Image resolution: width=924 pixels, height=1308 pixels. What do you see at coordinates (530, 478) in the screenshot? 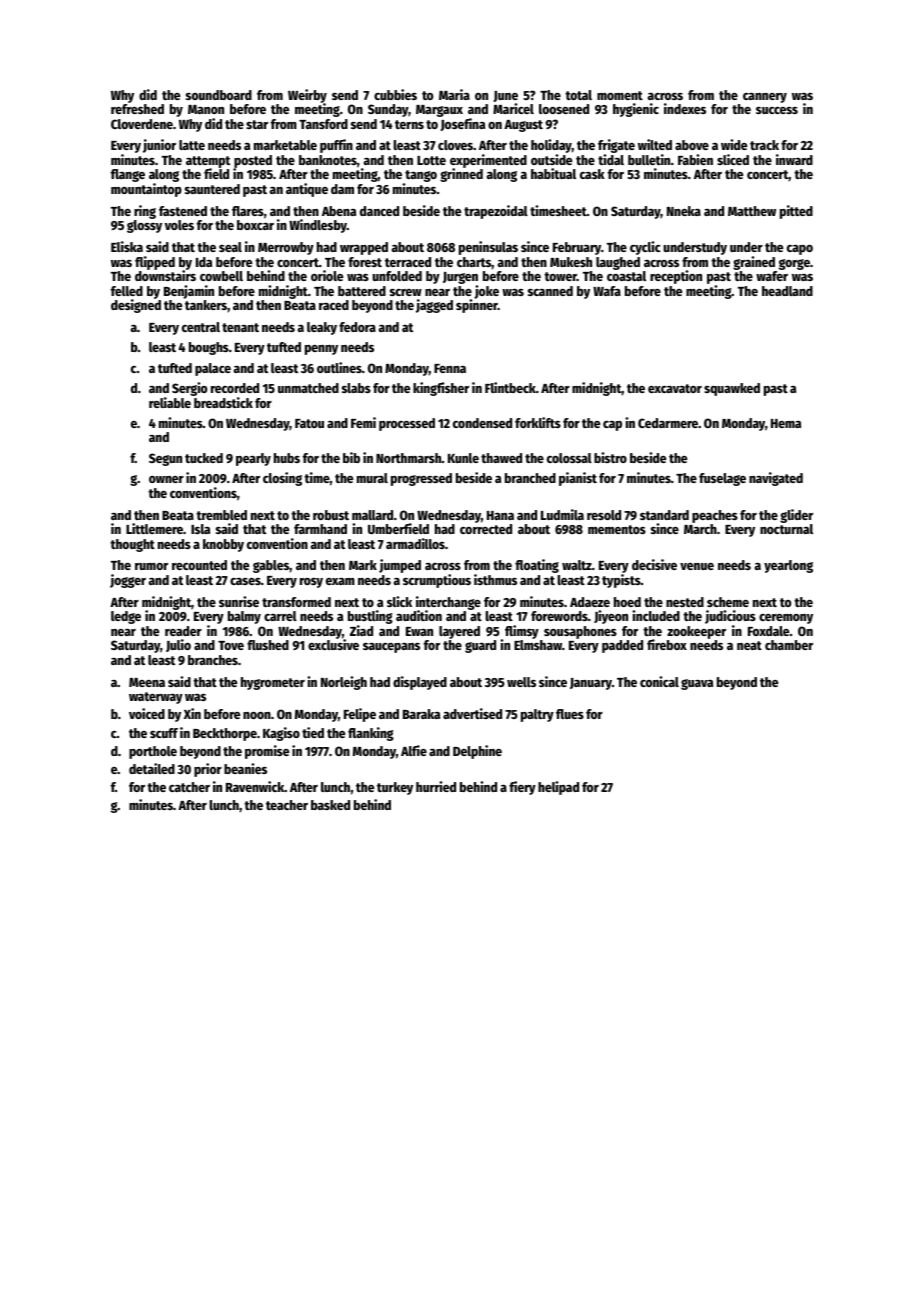
I see `branched` at bounding box center [530, 478].
